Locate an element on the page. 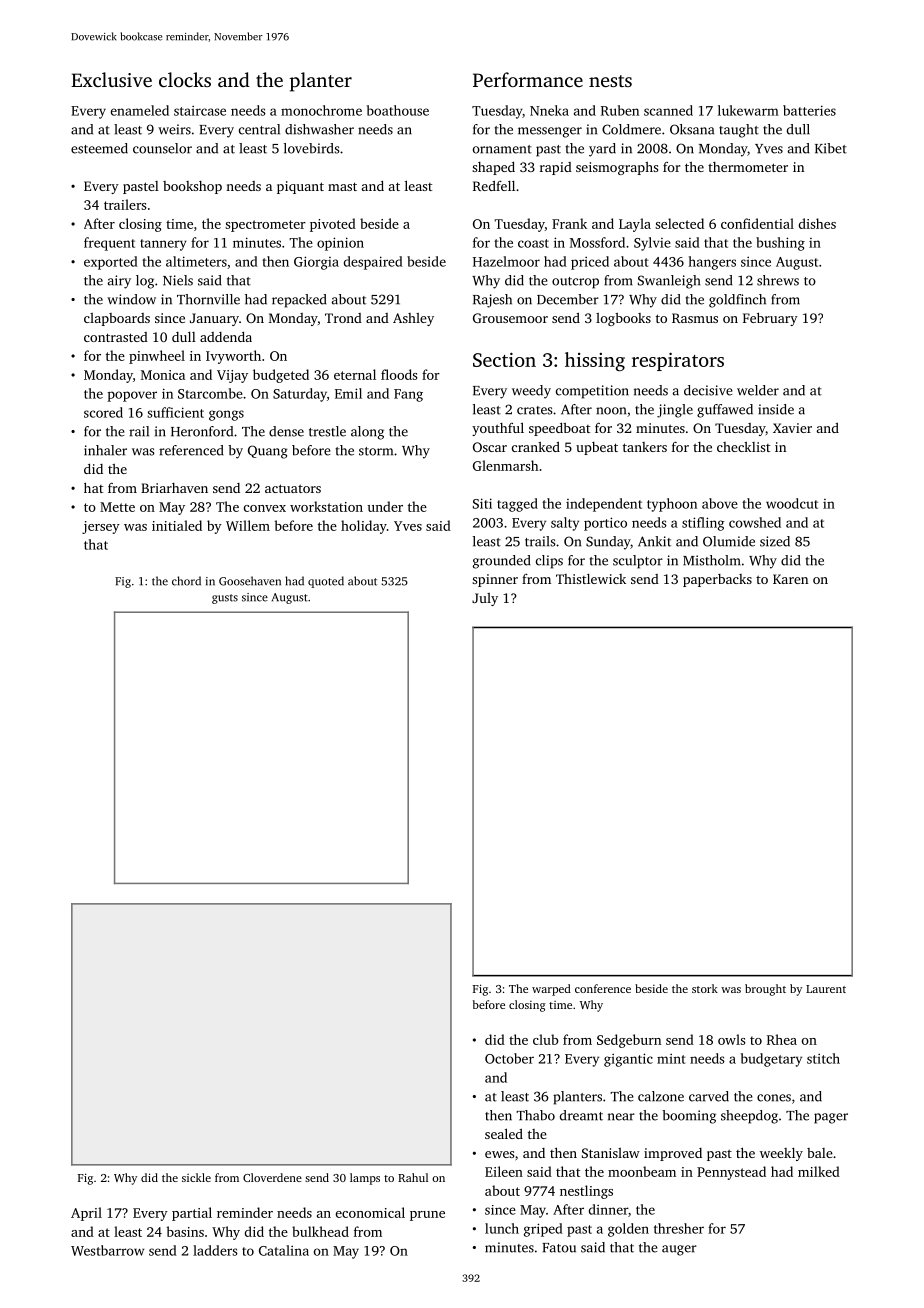 Image resolution: width=924 pixels, height=1308 pixels. lamps is located at coordinates (365, 1179).
